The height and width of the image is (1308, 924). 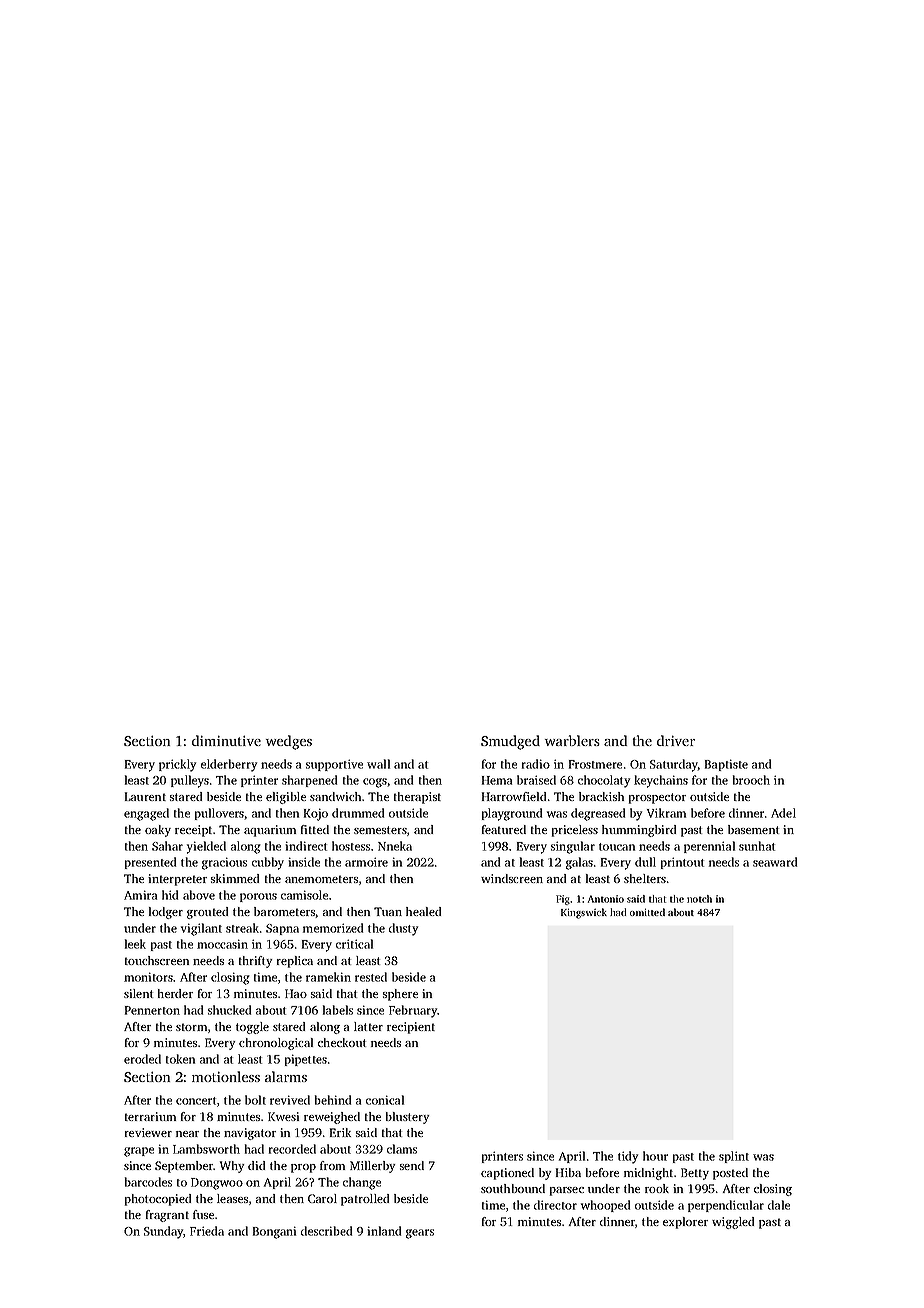 I want to click on seaward, so click(x=775, y=862).
